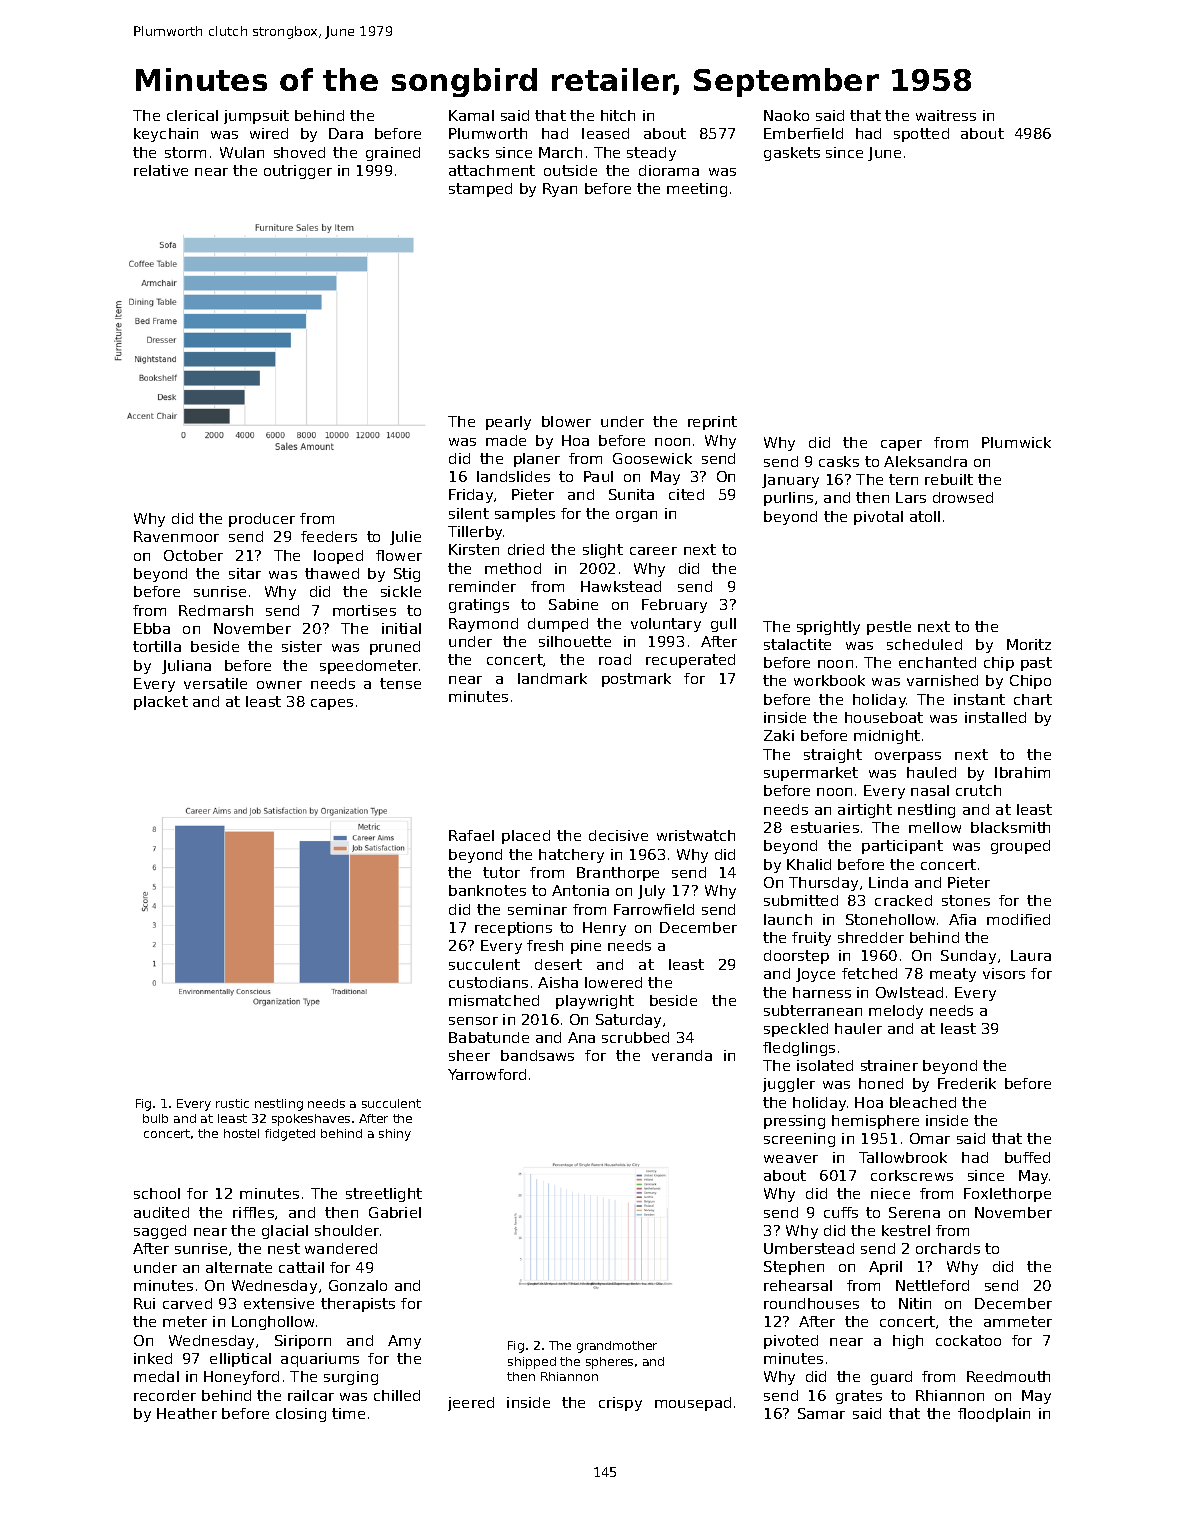 This document has height=1534, width=1186. Describe the element at coordinates (979, 699) in the document. I see `instant` at that location.
